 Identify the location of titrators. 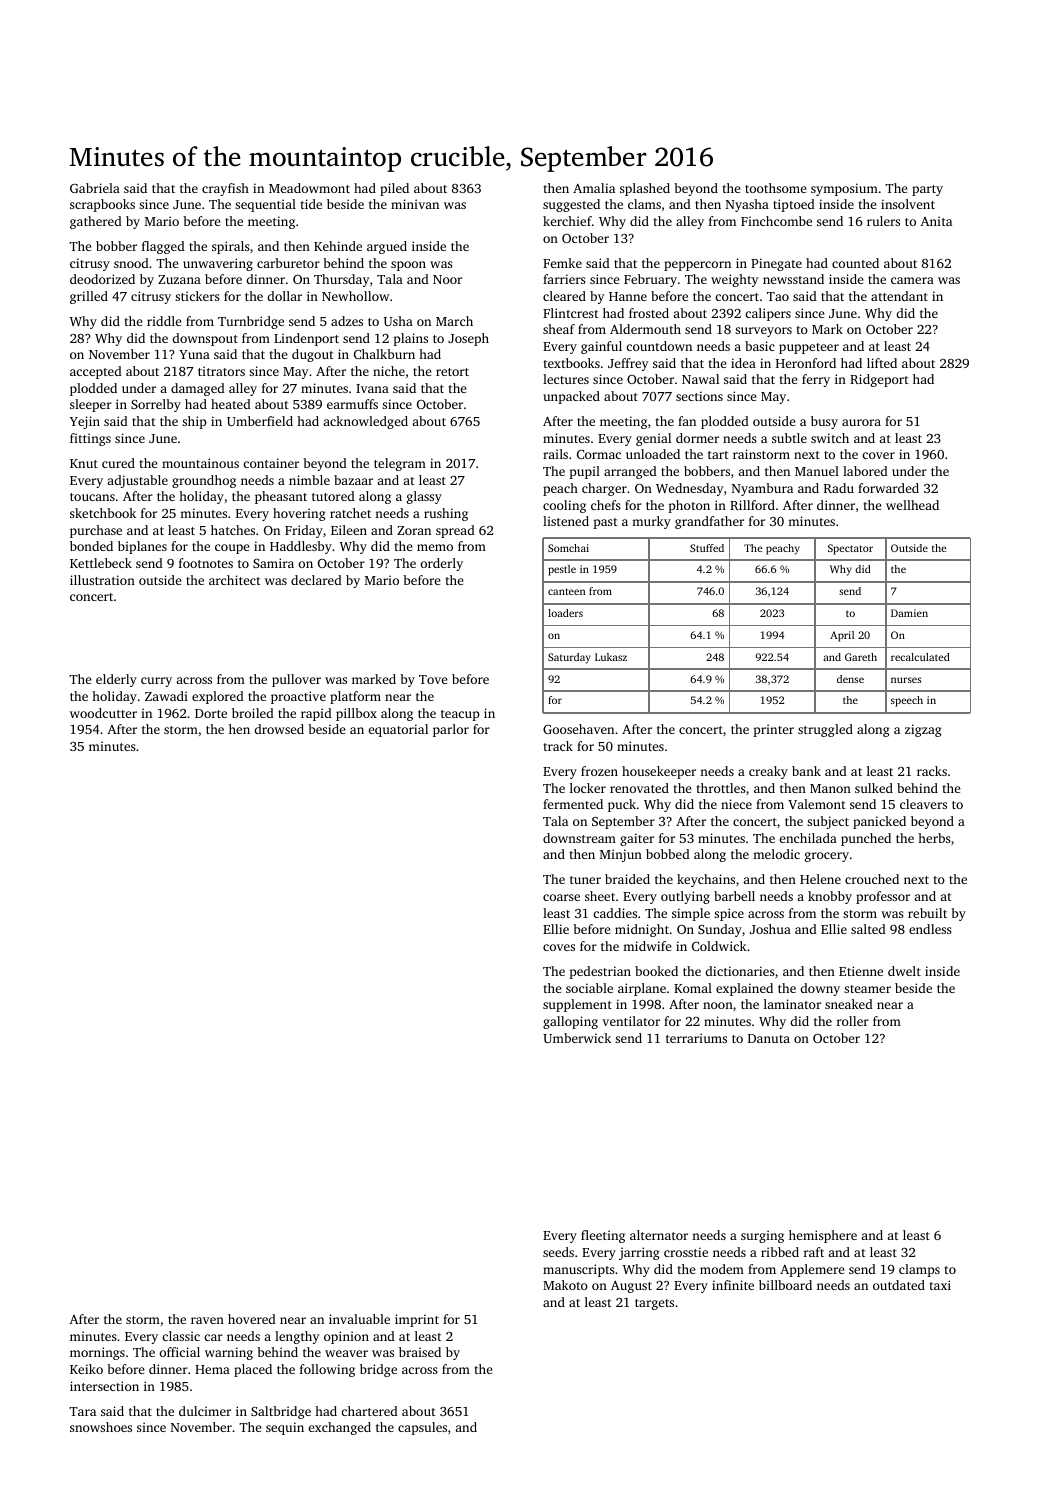
(221, 371).
